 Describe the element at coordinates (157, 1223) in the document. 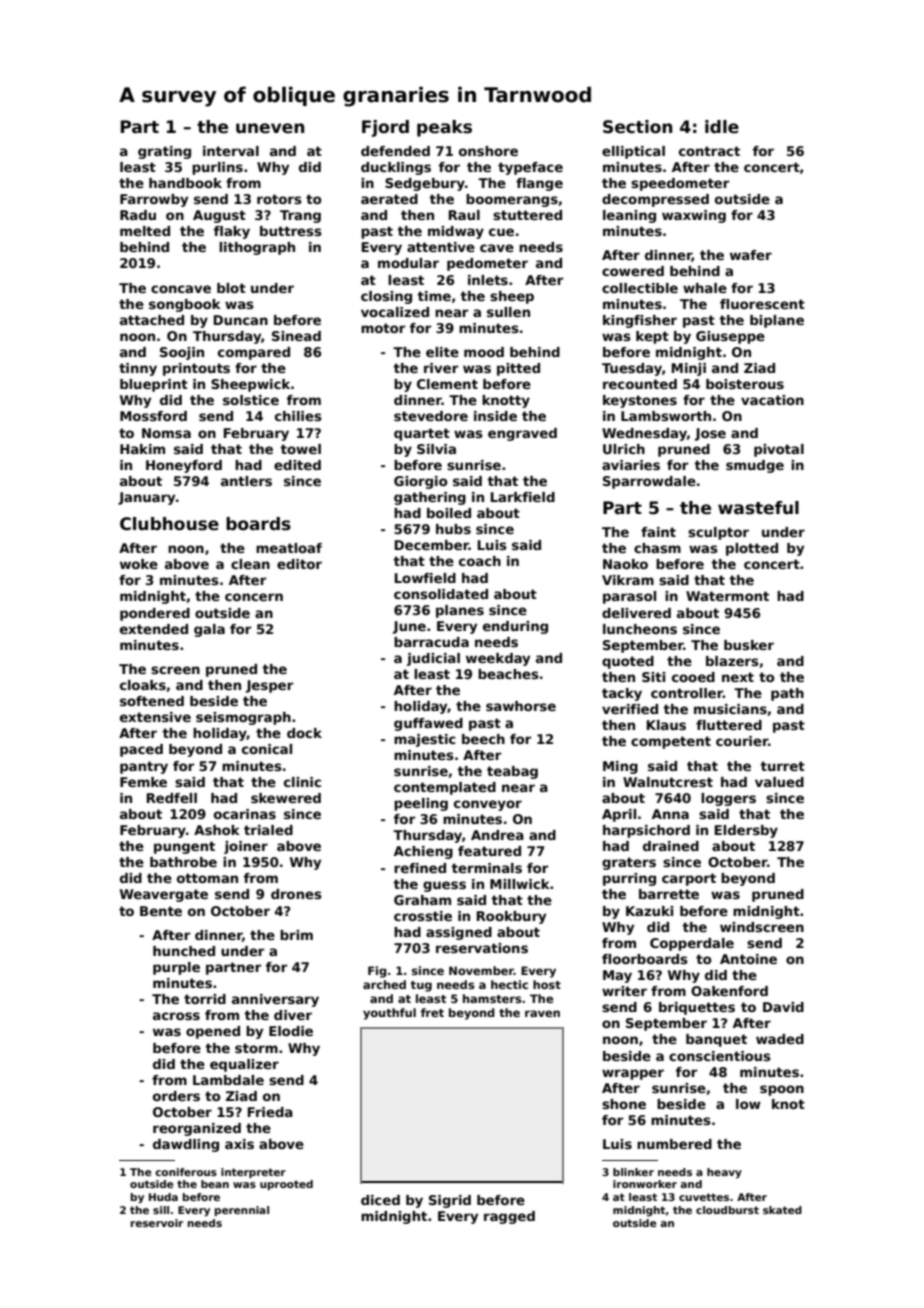

I see `reservoir` at that location.
